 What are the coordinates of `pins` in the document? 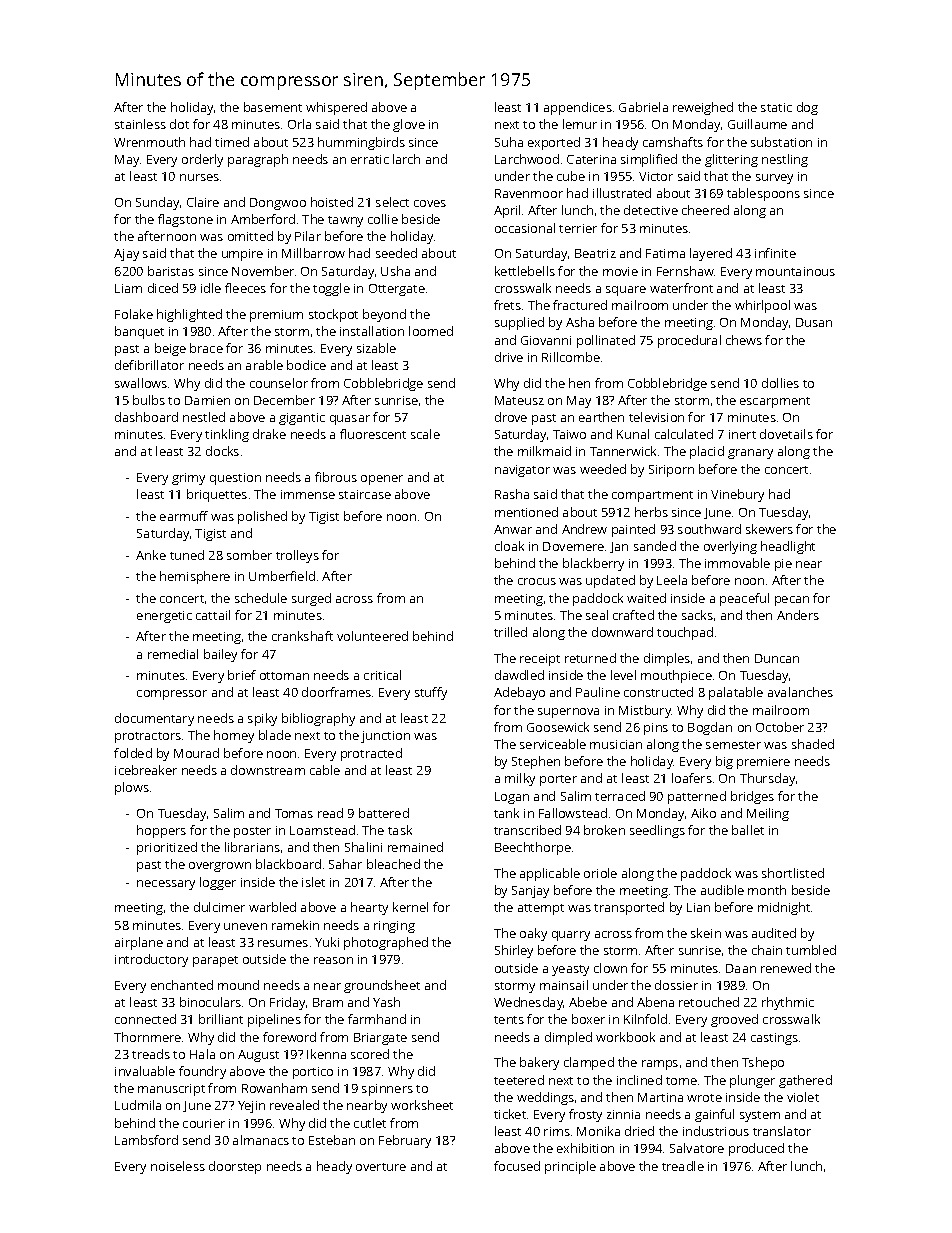 It's located at (656, 729).
